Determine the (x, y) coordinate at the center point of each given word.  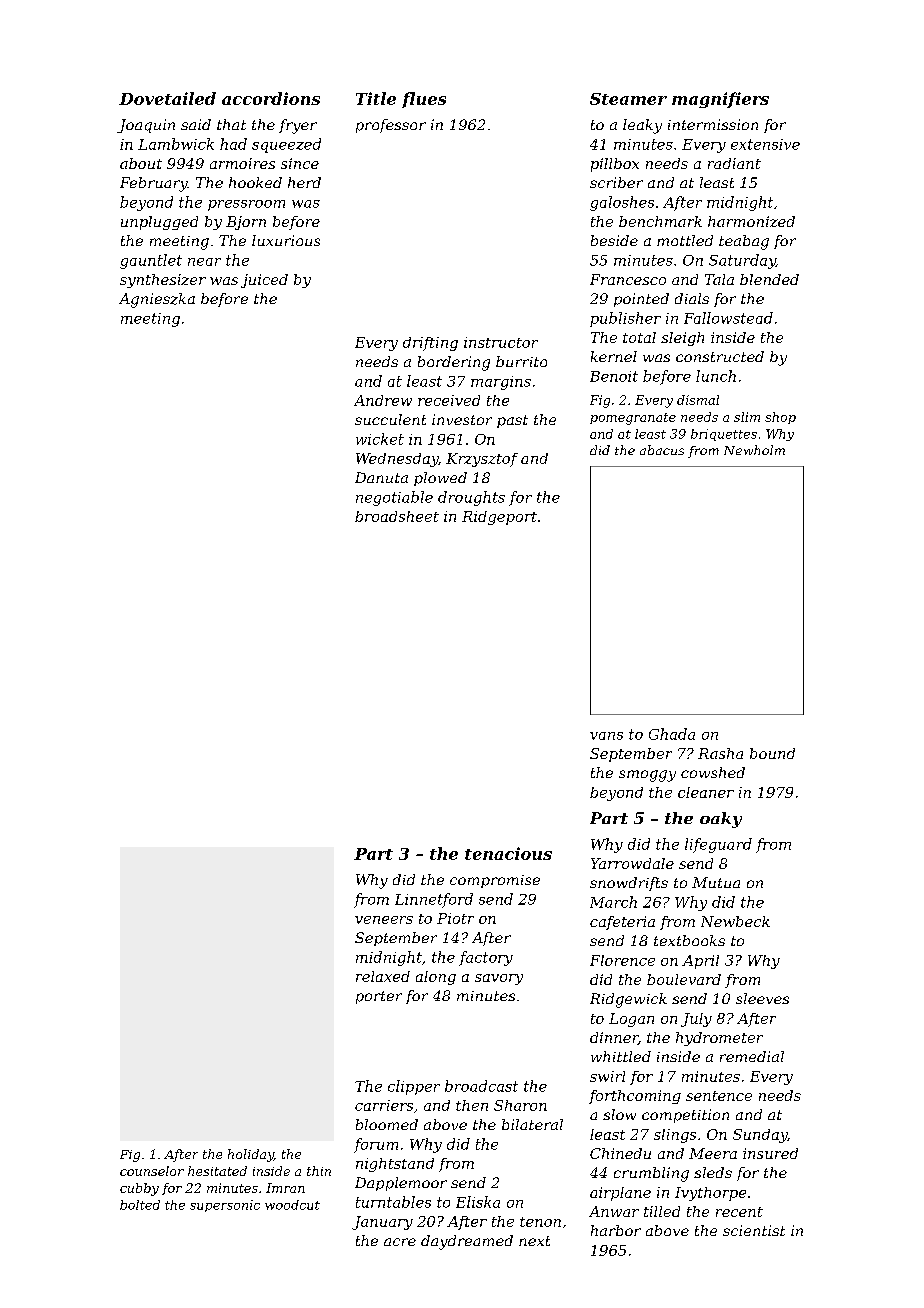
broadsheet (397, 516)
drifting (430, 344)
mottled (685, 240)
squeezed (286, 145)
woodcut (292, 1205)
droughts (471, 498)
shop (780, 418)
